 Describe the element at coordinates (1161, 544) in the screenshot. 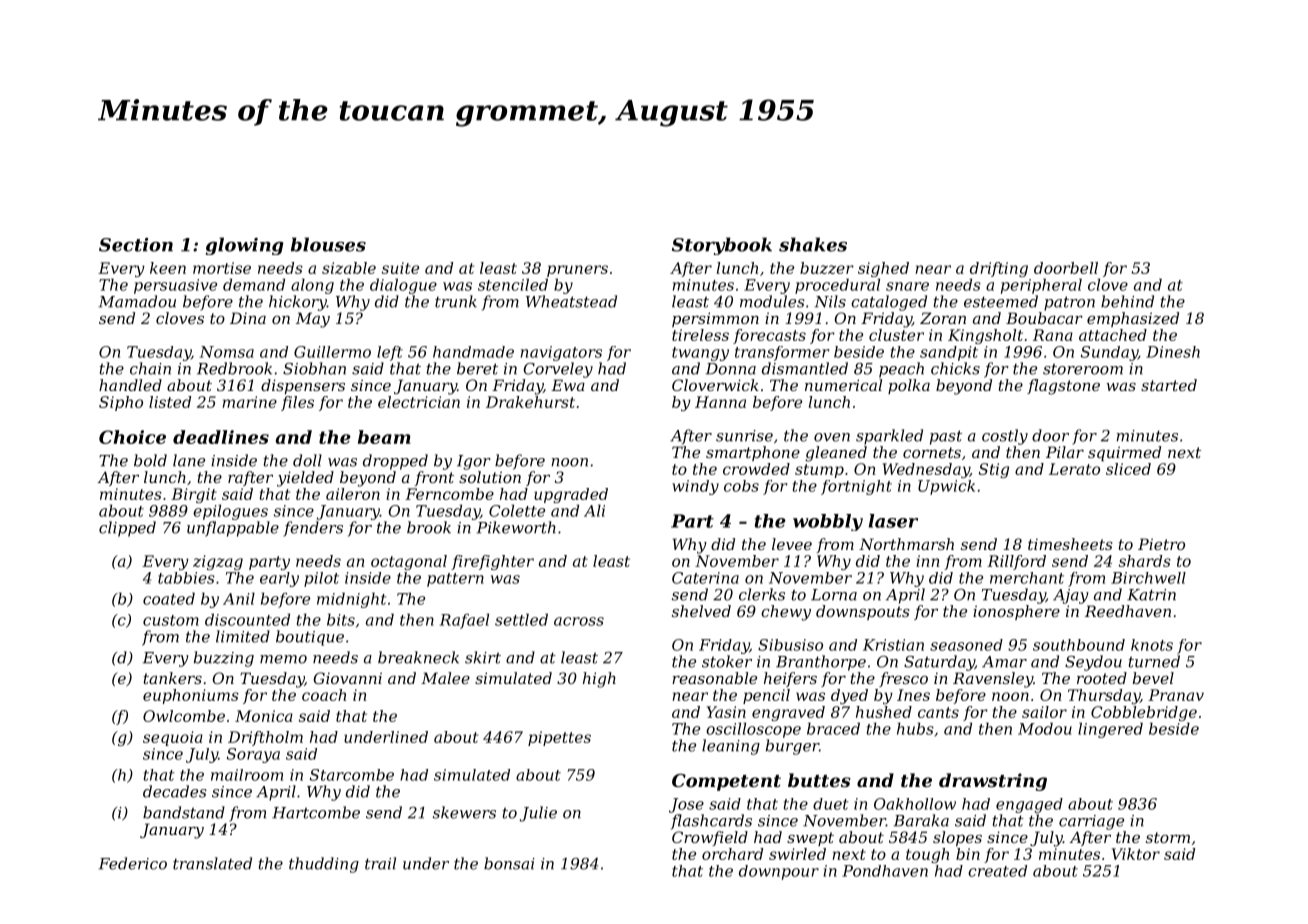

I see `Pietro` at that location.
